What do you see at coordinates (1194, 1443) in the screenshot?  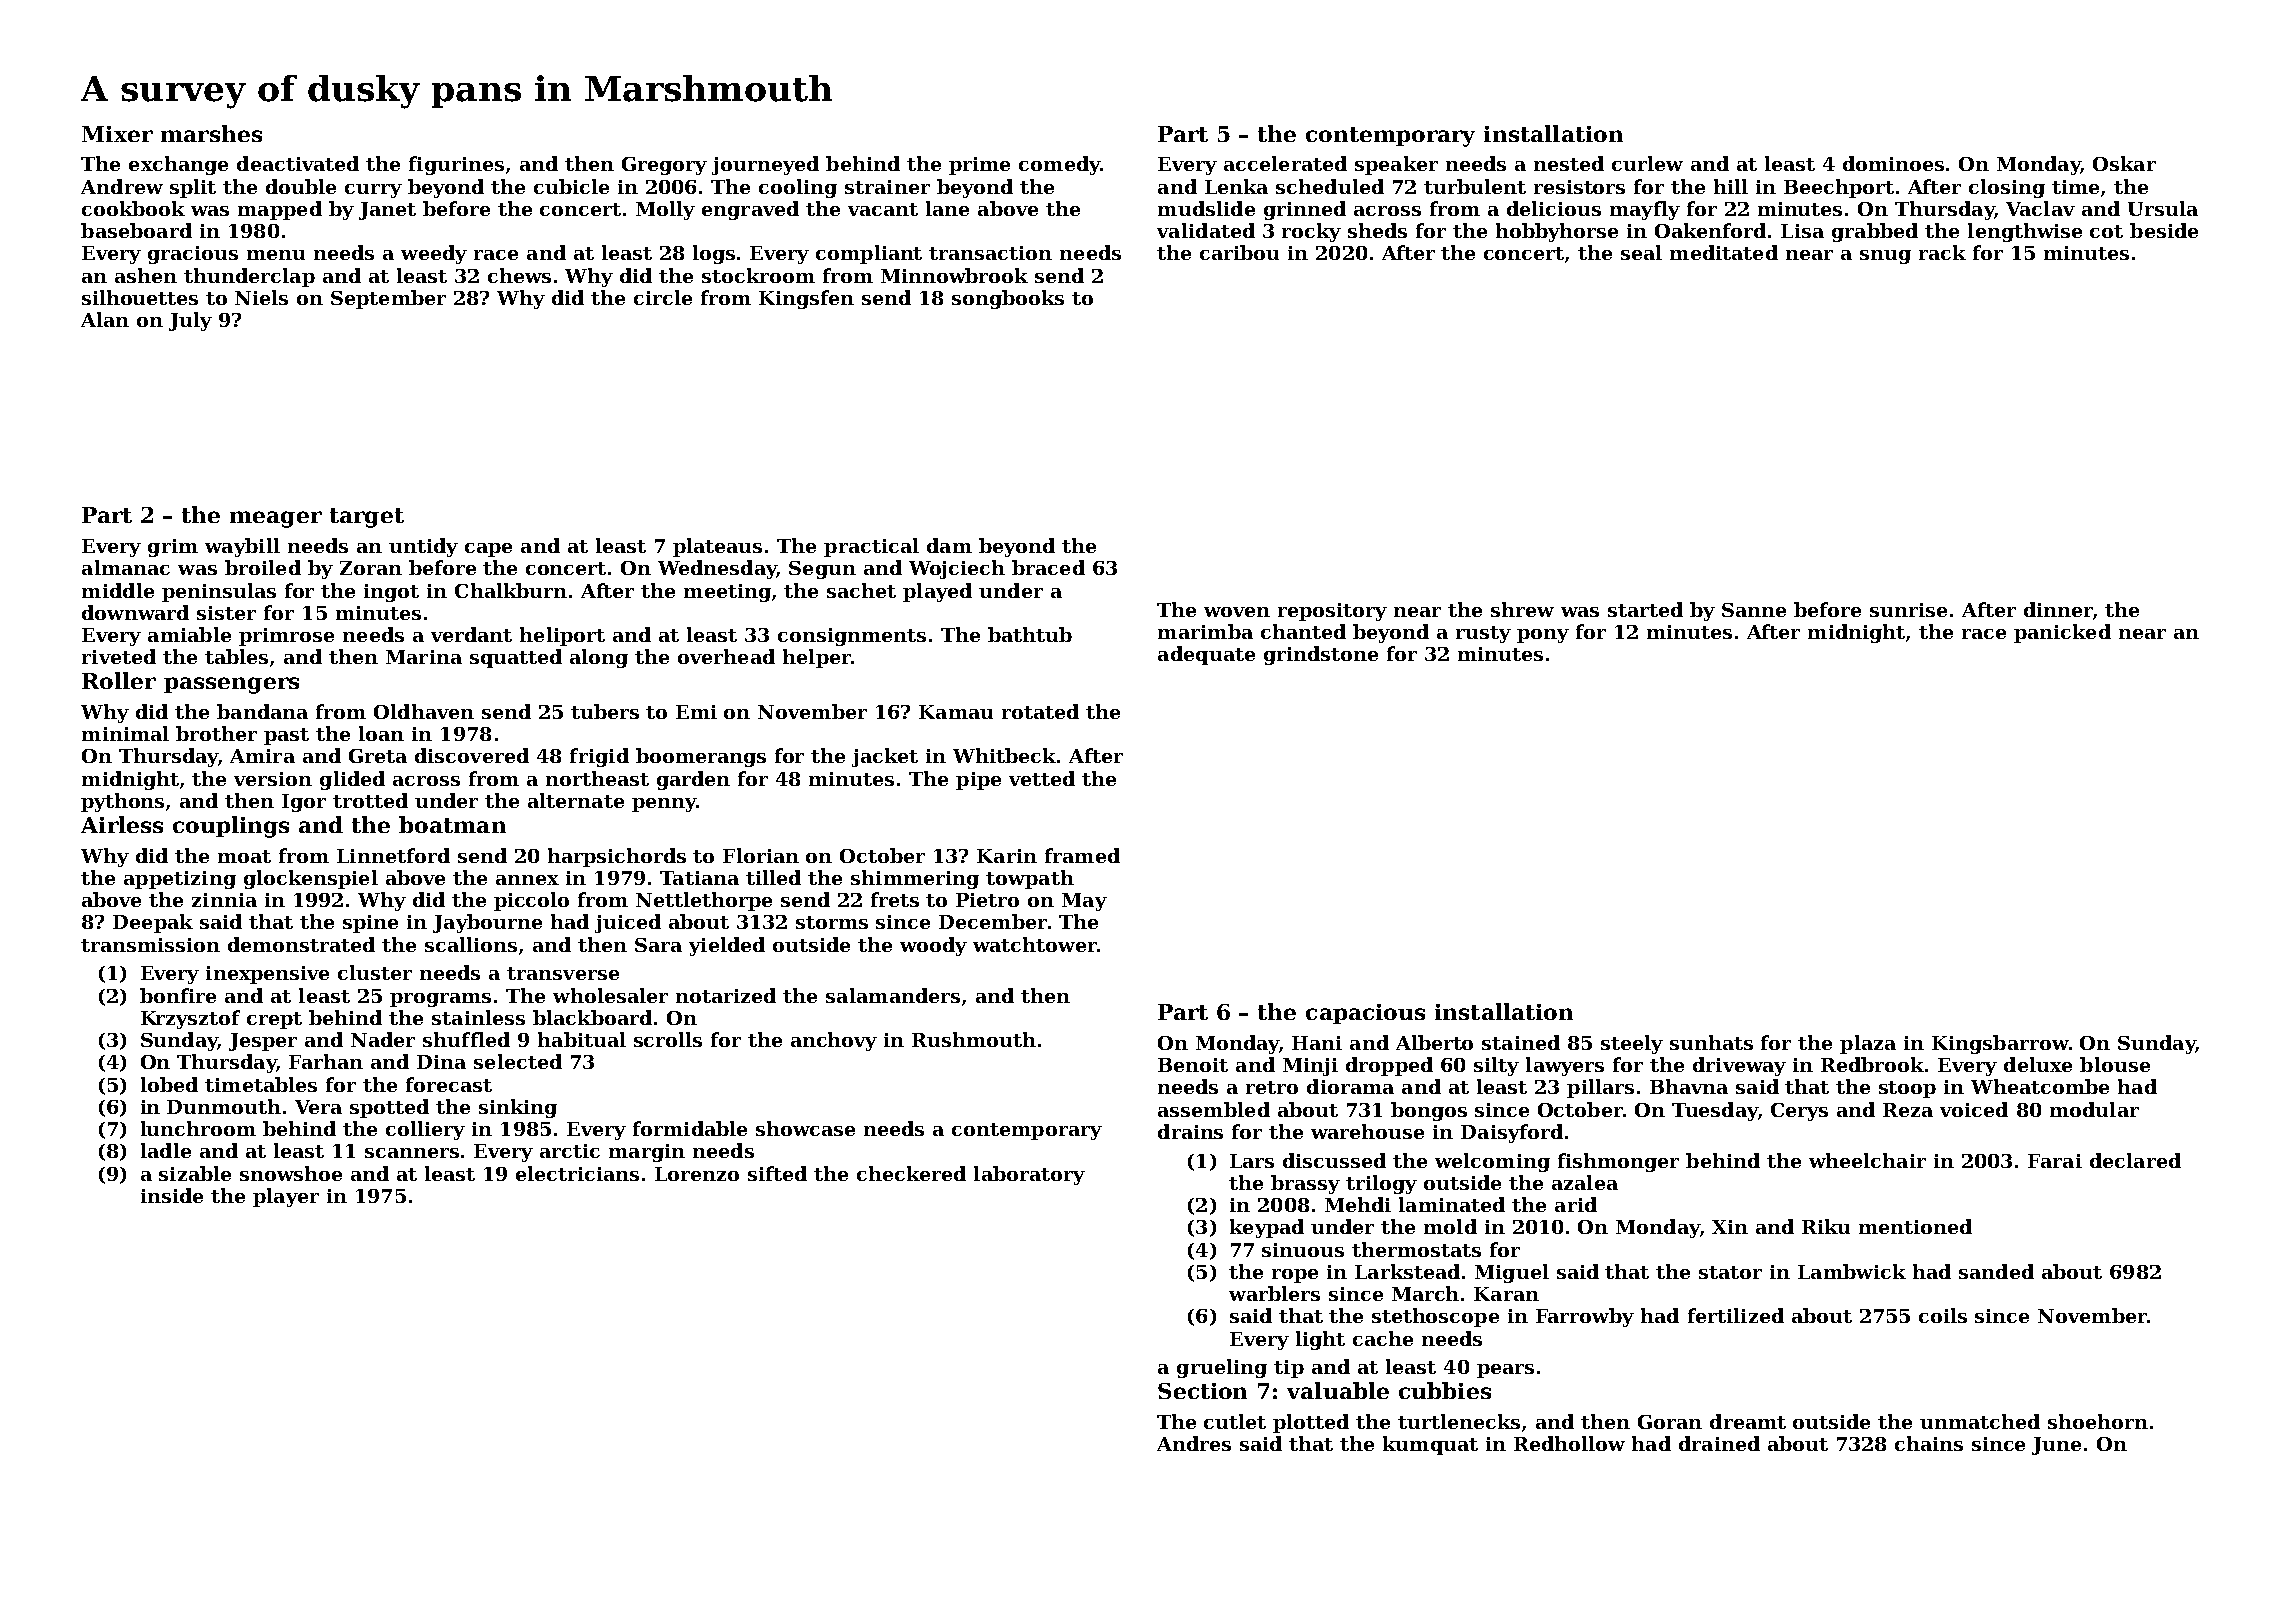 I see `Andres` at bounding box center [1194, 1443].
